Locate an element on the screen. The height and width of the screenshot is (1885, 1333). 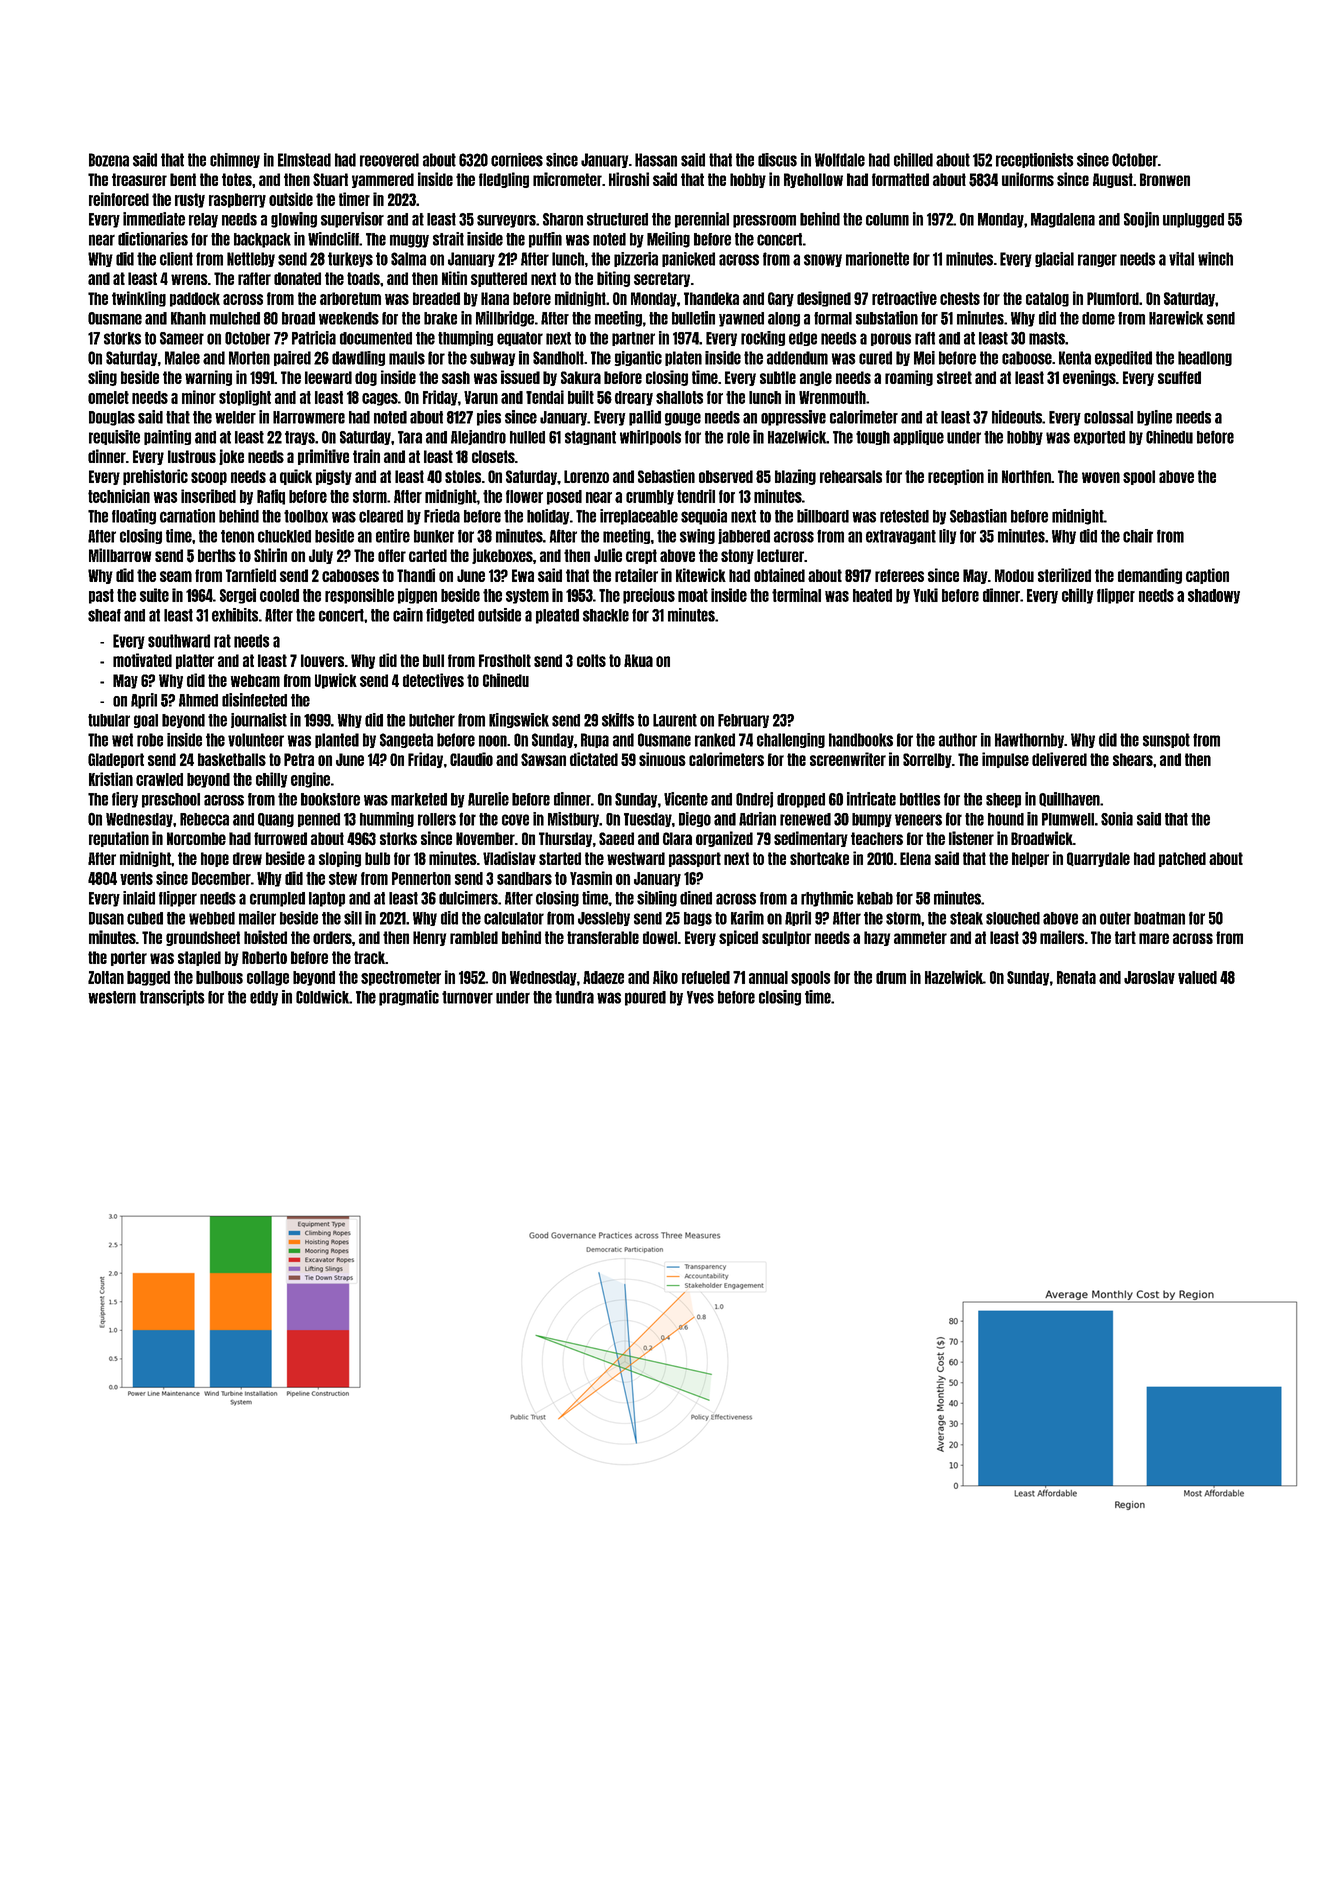
Hassan is located at coordinates (656, 160).
